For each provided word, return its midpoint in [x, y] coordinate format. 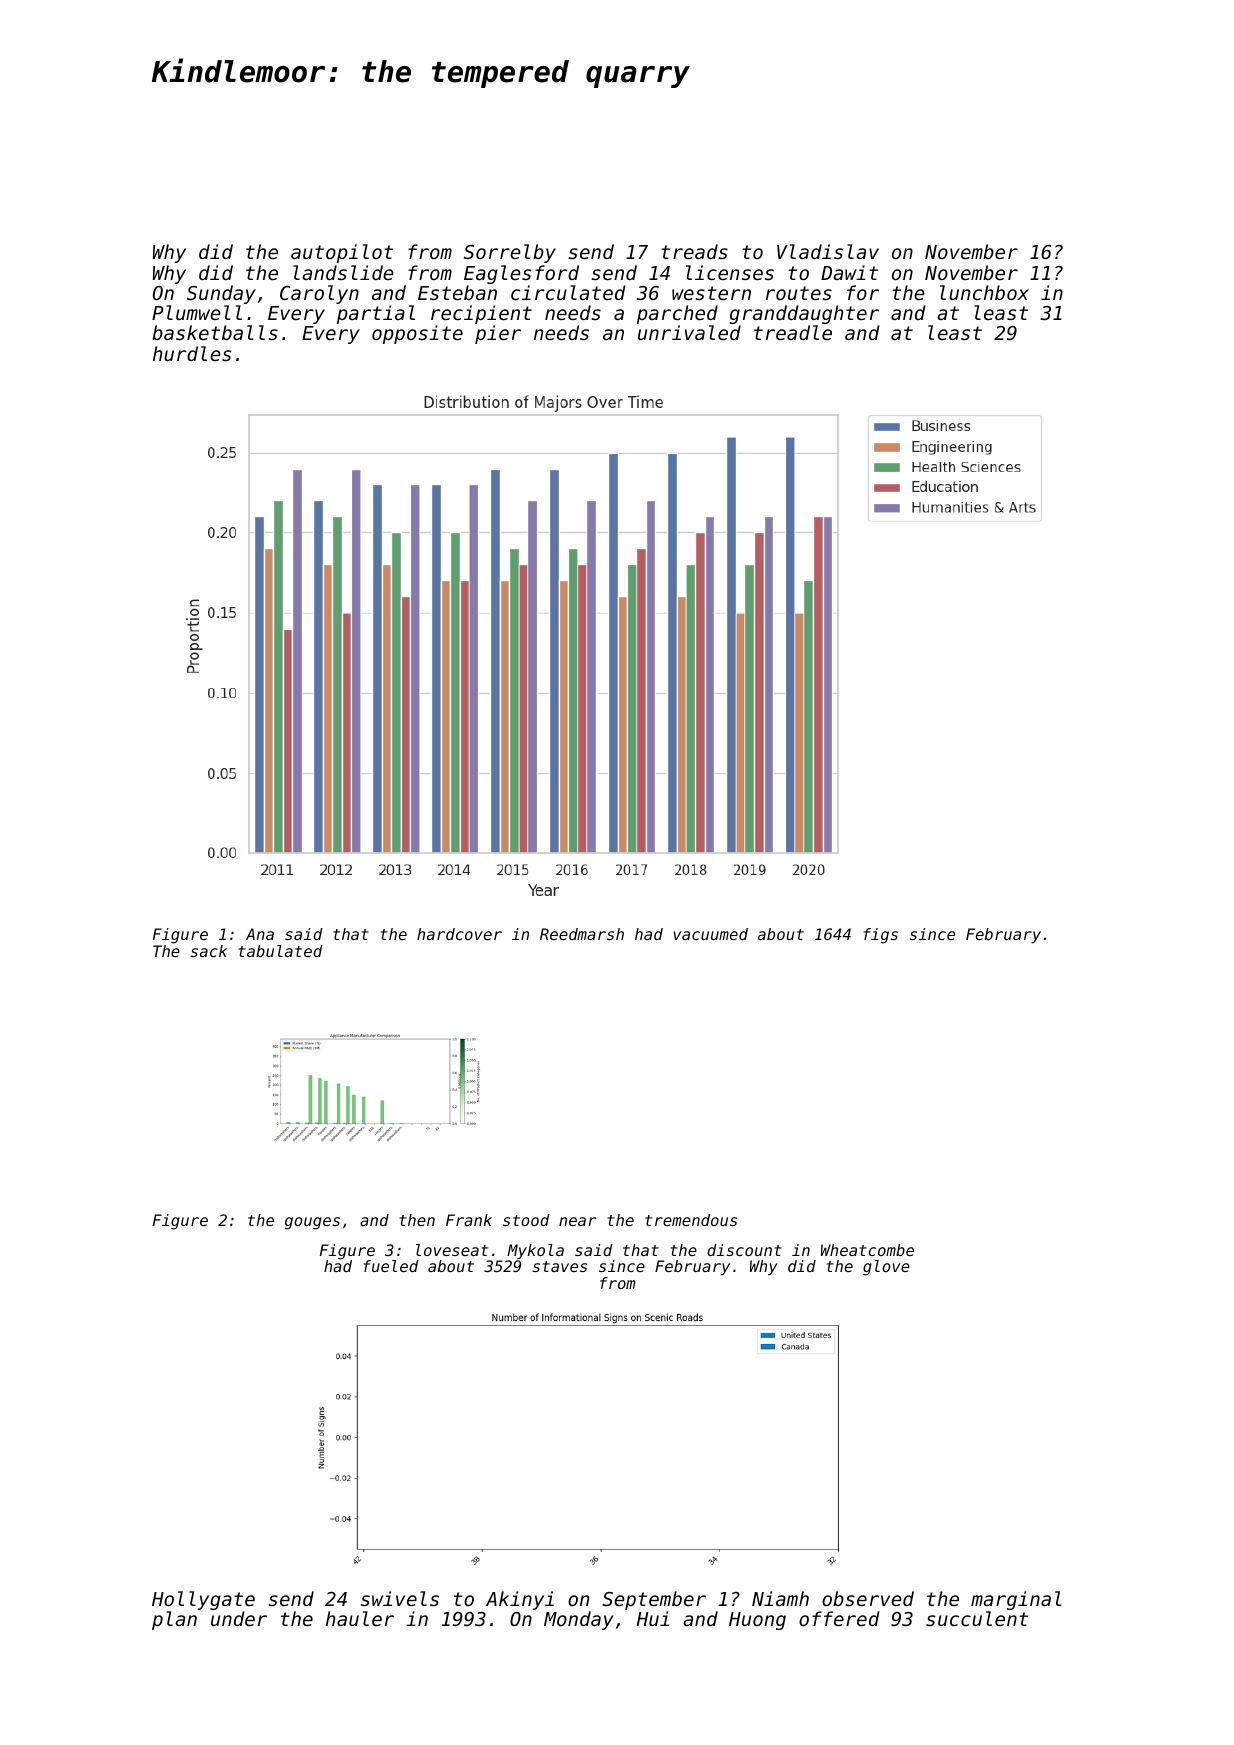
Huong [757, 1621]
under [239, 1618]
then [417, 1220]
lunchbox [984, 292]
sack [209, 951]
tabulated [281, 951]
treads [694, 251]
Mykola [535, 1251]
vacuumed [711, 934]
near [577, 1221]
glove [886, 1268]
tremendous [691, 1220]
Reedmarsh [582, 934]
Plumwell [197, 312]
